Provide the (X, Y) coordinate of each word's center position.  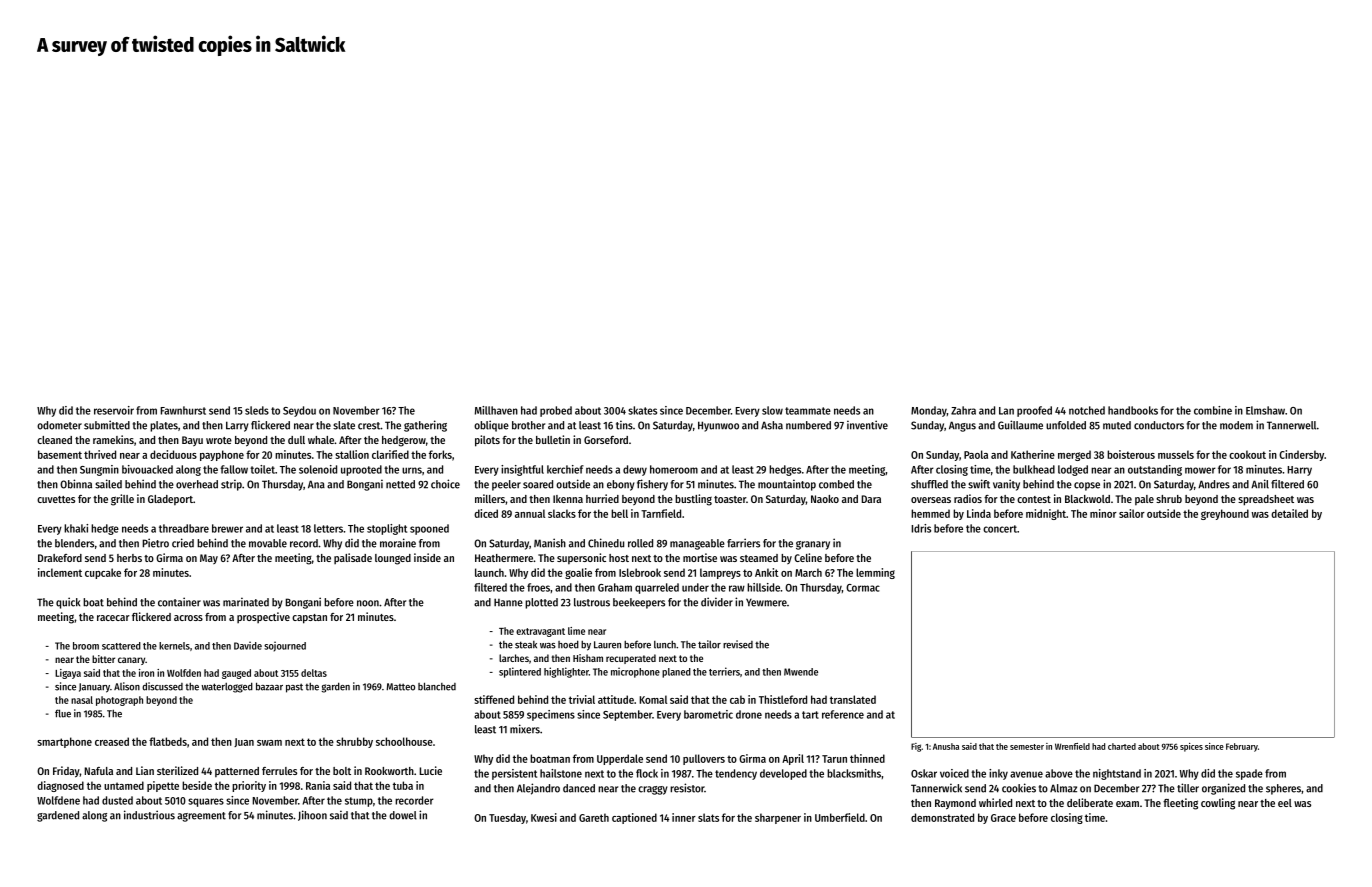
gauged (236, 674)
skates (642, 410)
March (808, 572)
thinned (867, 758)
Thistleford (783, 699)
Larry (237, 426)
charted (1122, 746)
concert (1000, 529)
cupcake (103, 573)
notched (1087, 410)
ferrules (279, 771)
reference (843, 714)
